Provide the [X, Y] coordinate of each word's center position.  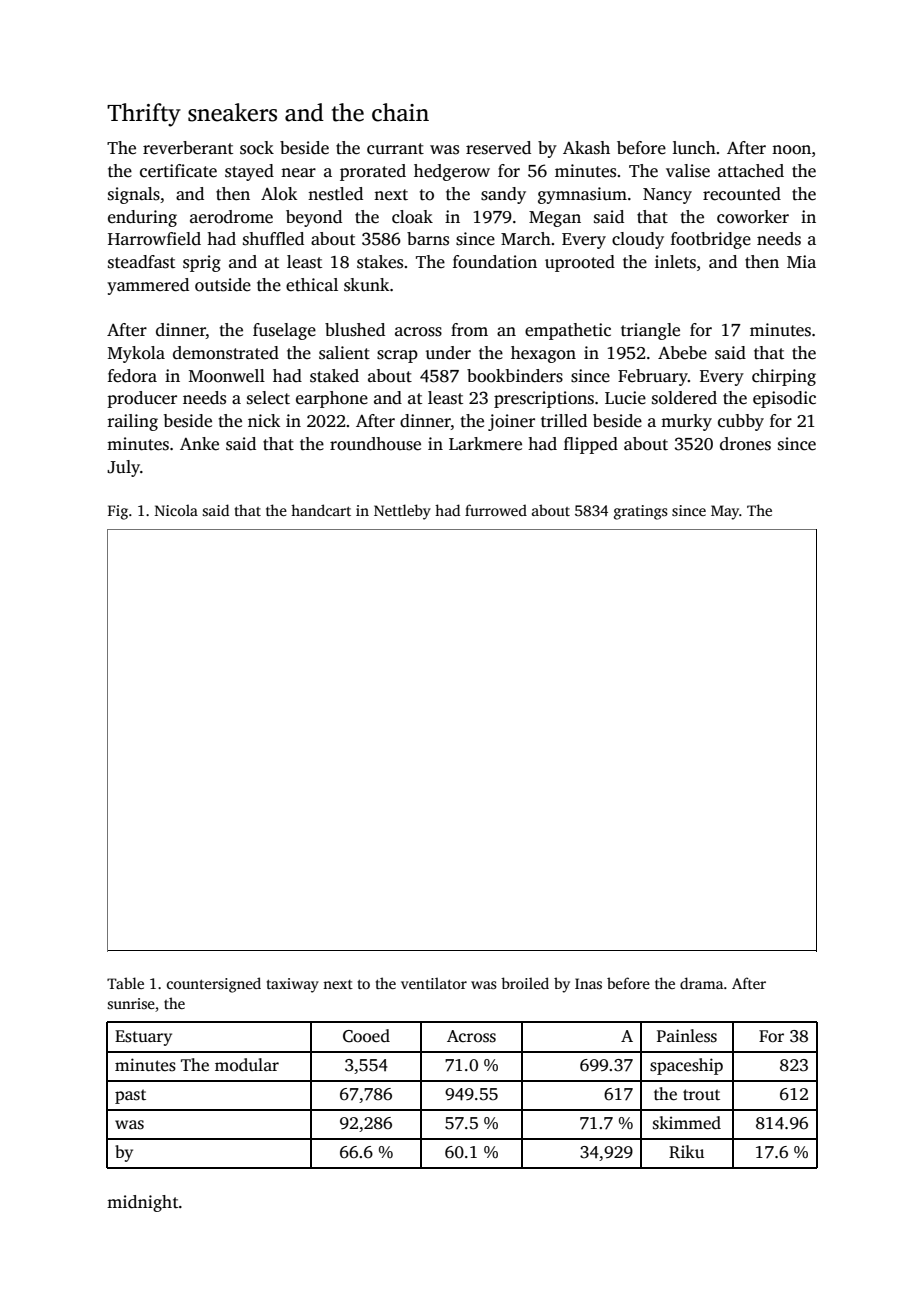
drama [701, 983]
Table [125, 983]
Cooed [366, 1036]
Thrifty [144, 115]
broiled [525, 983]
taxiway [293, 985]
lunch [694, 148]
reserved [498, 148]
